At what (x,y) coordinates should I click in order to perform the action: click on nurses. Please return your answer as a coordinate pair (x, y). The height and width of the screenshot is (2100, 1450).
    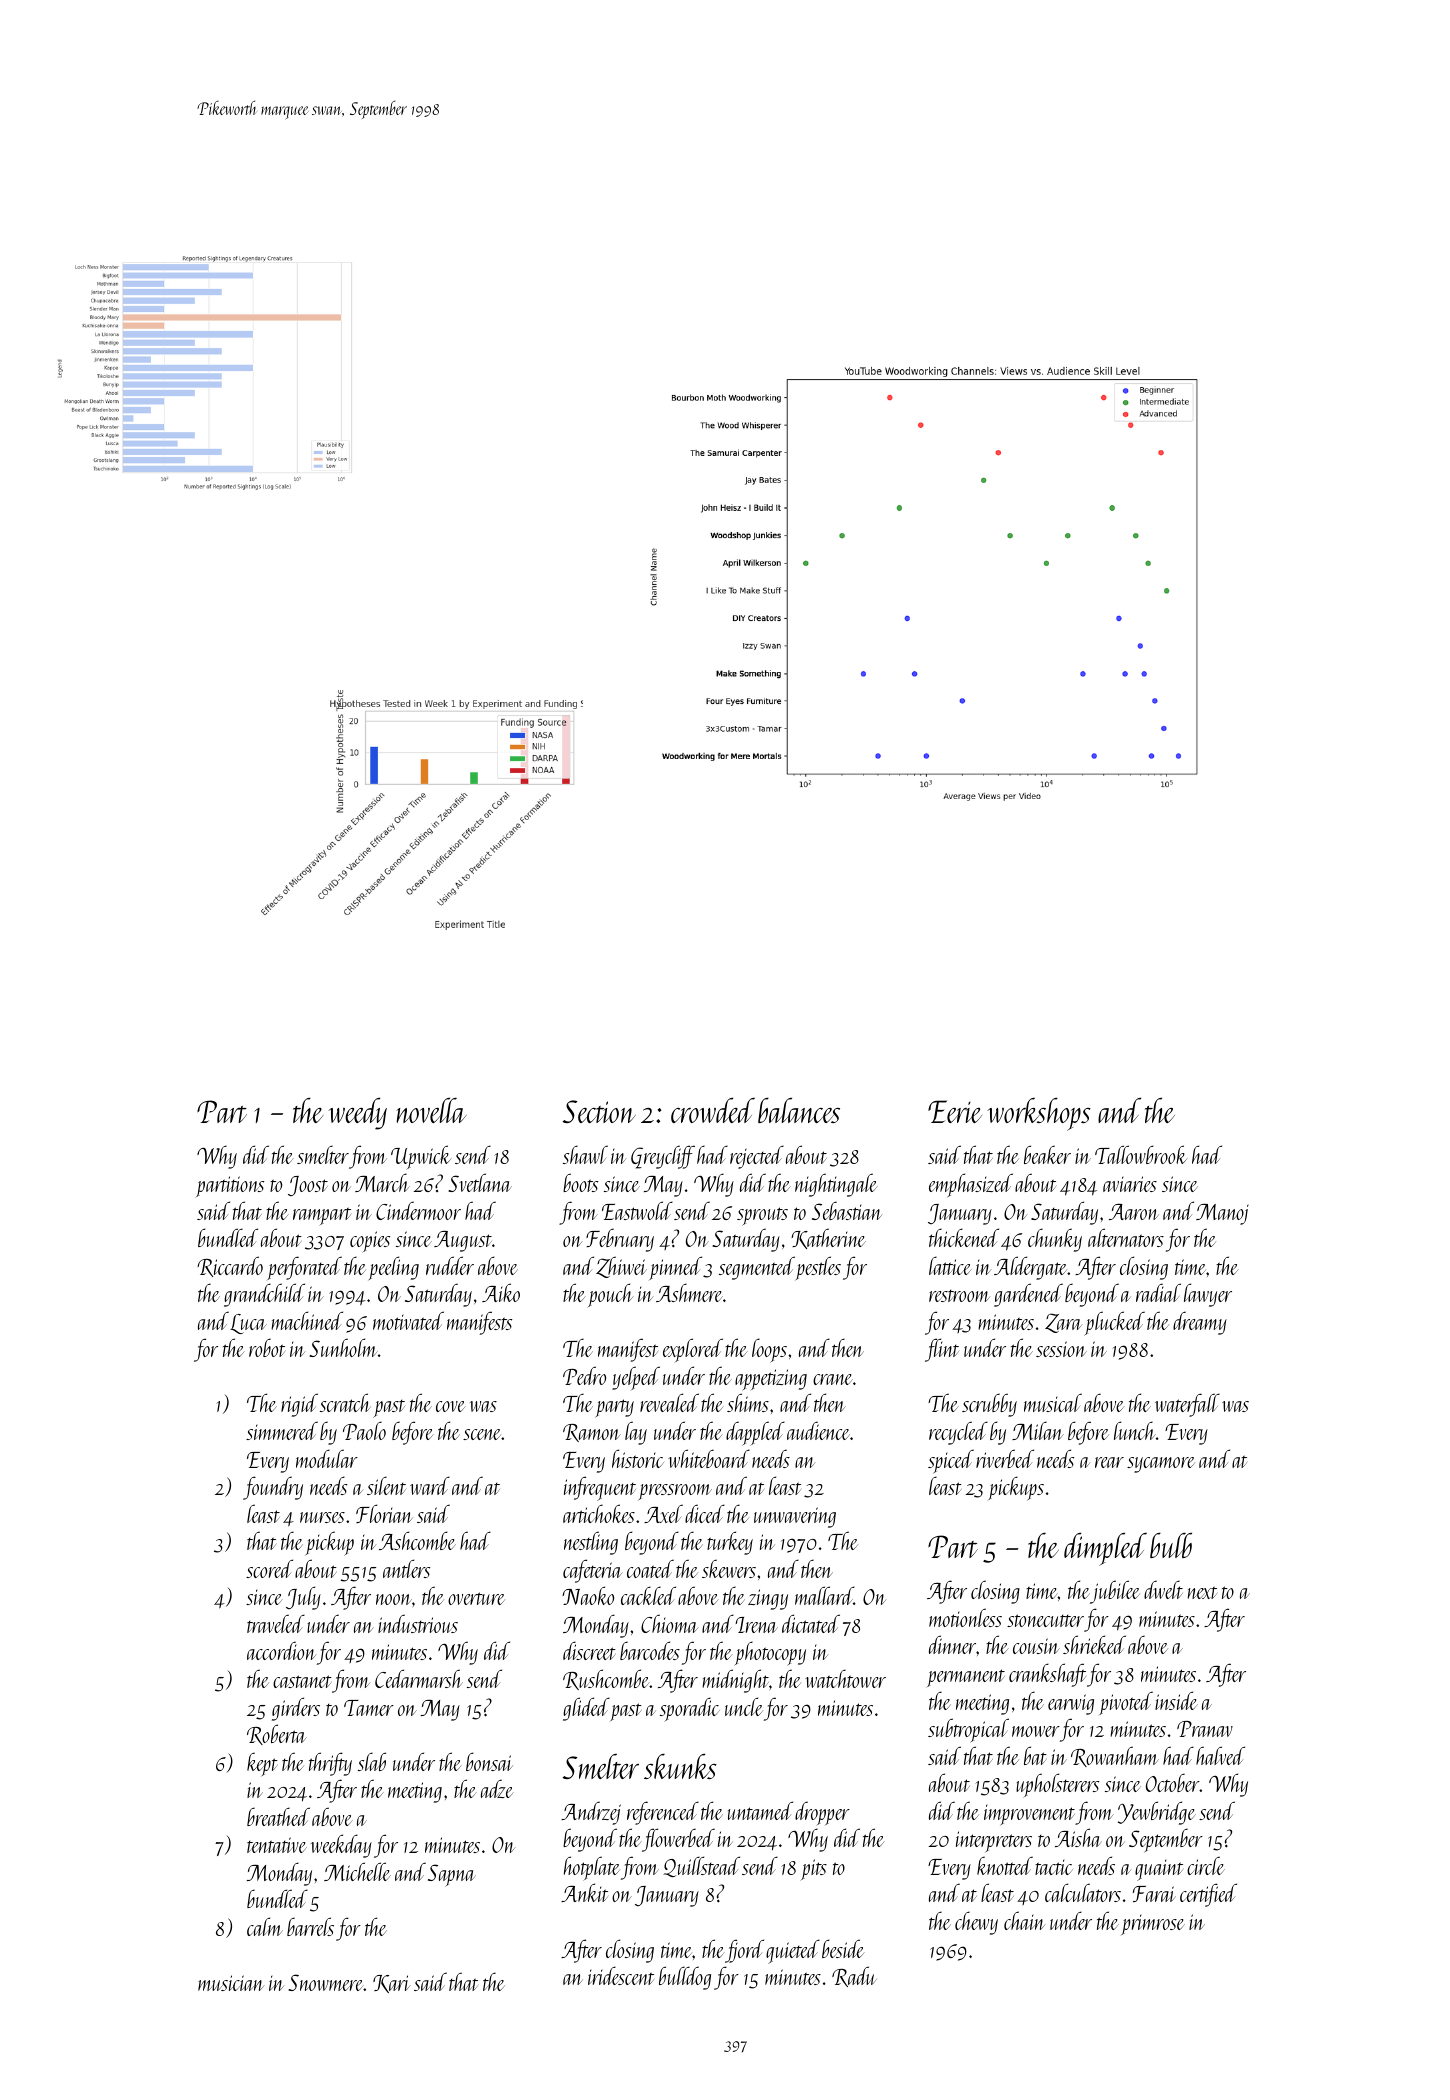
    Looking at the image, I should click on (322, 1517).
